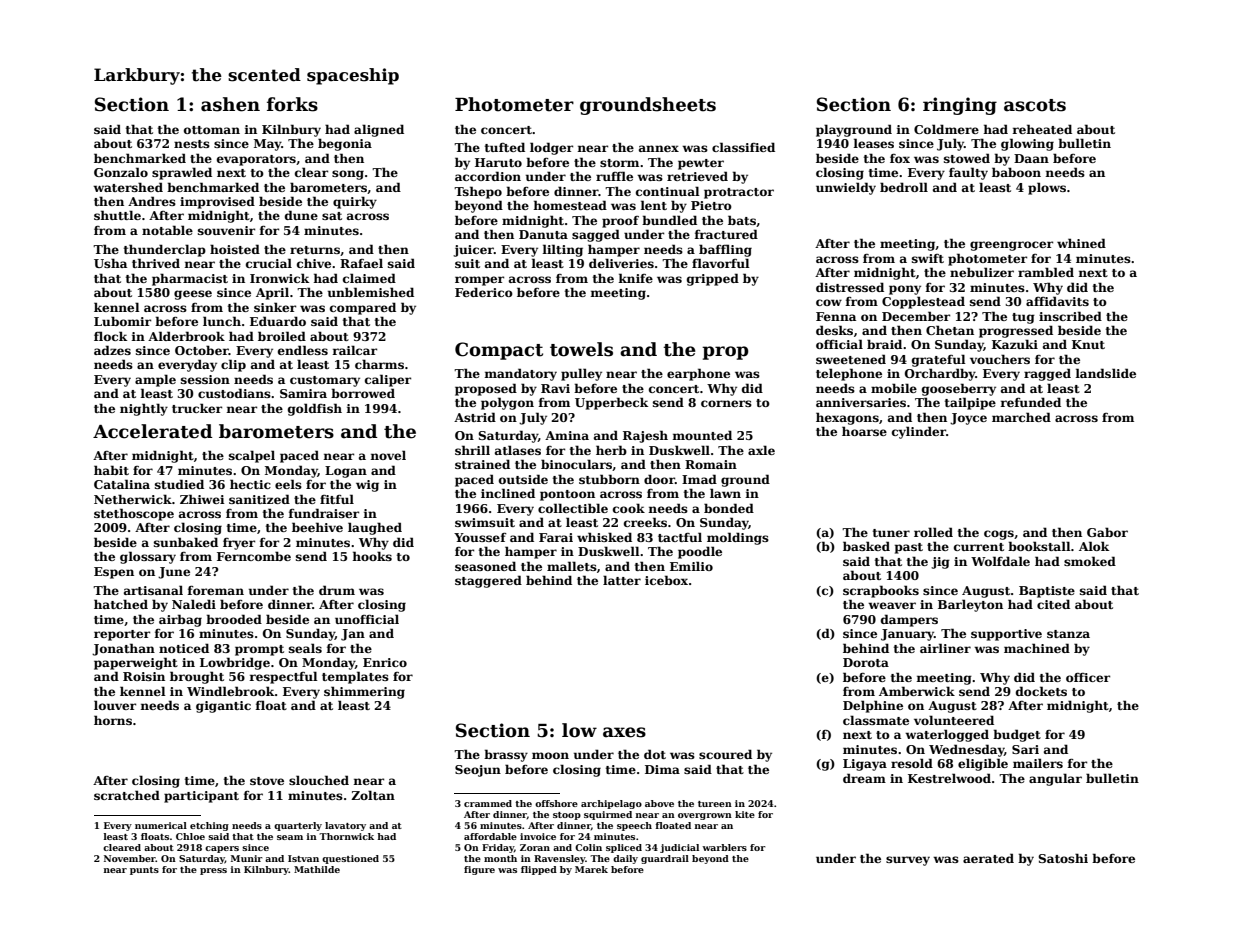  I want to click on Amberwick, so click(917, 691).
